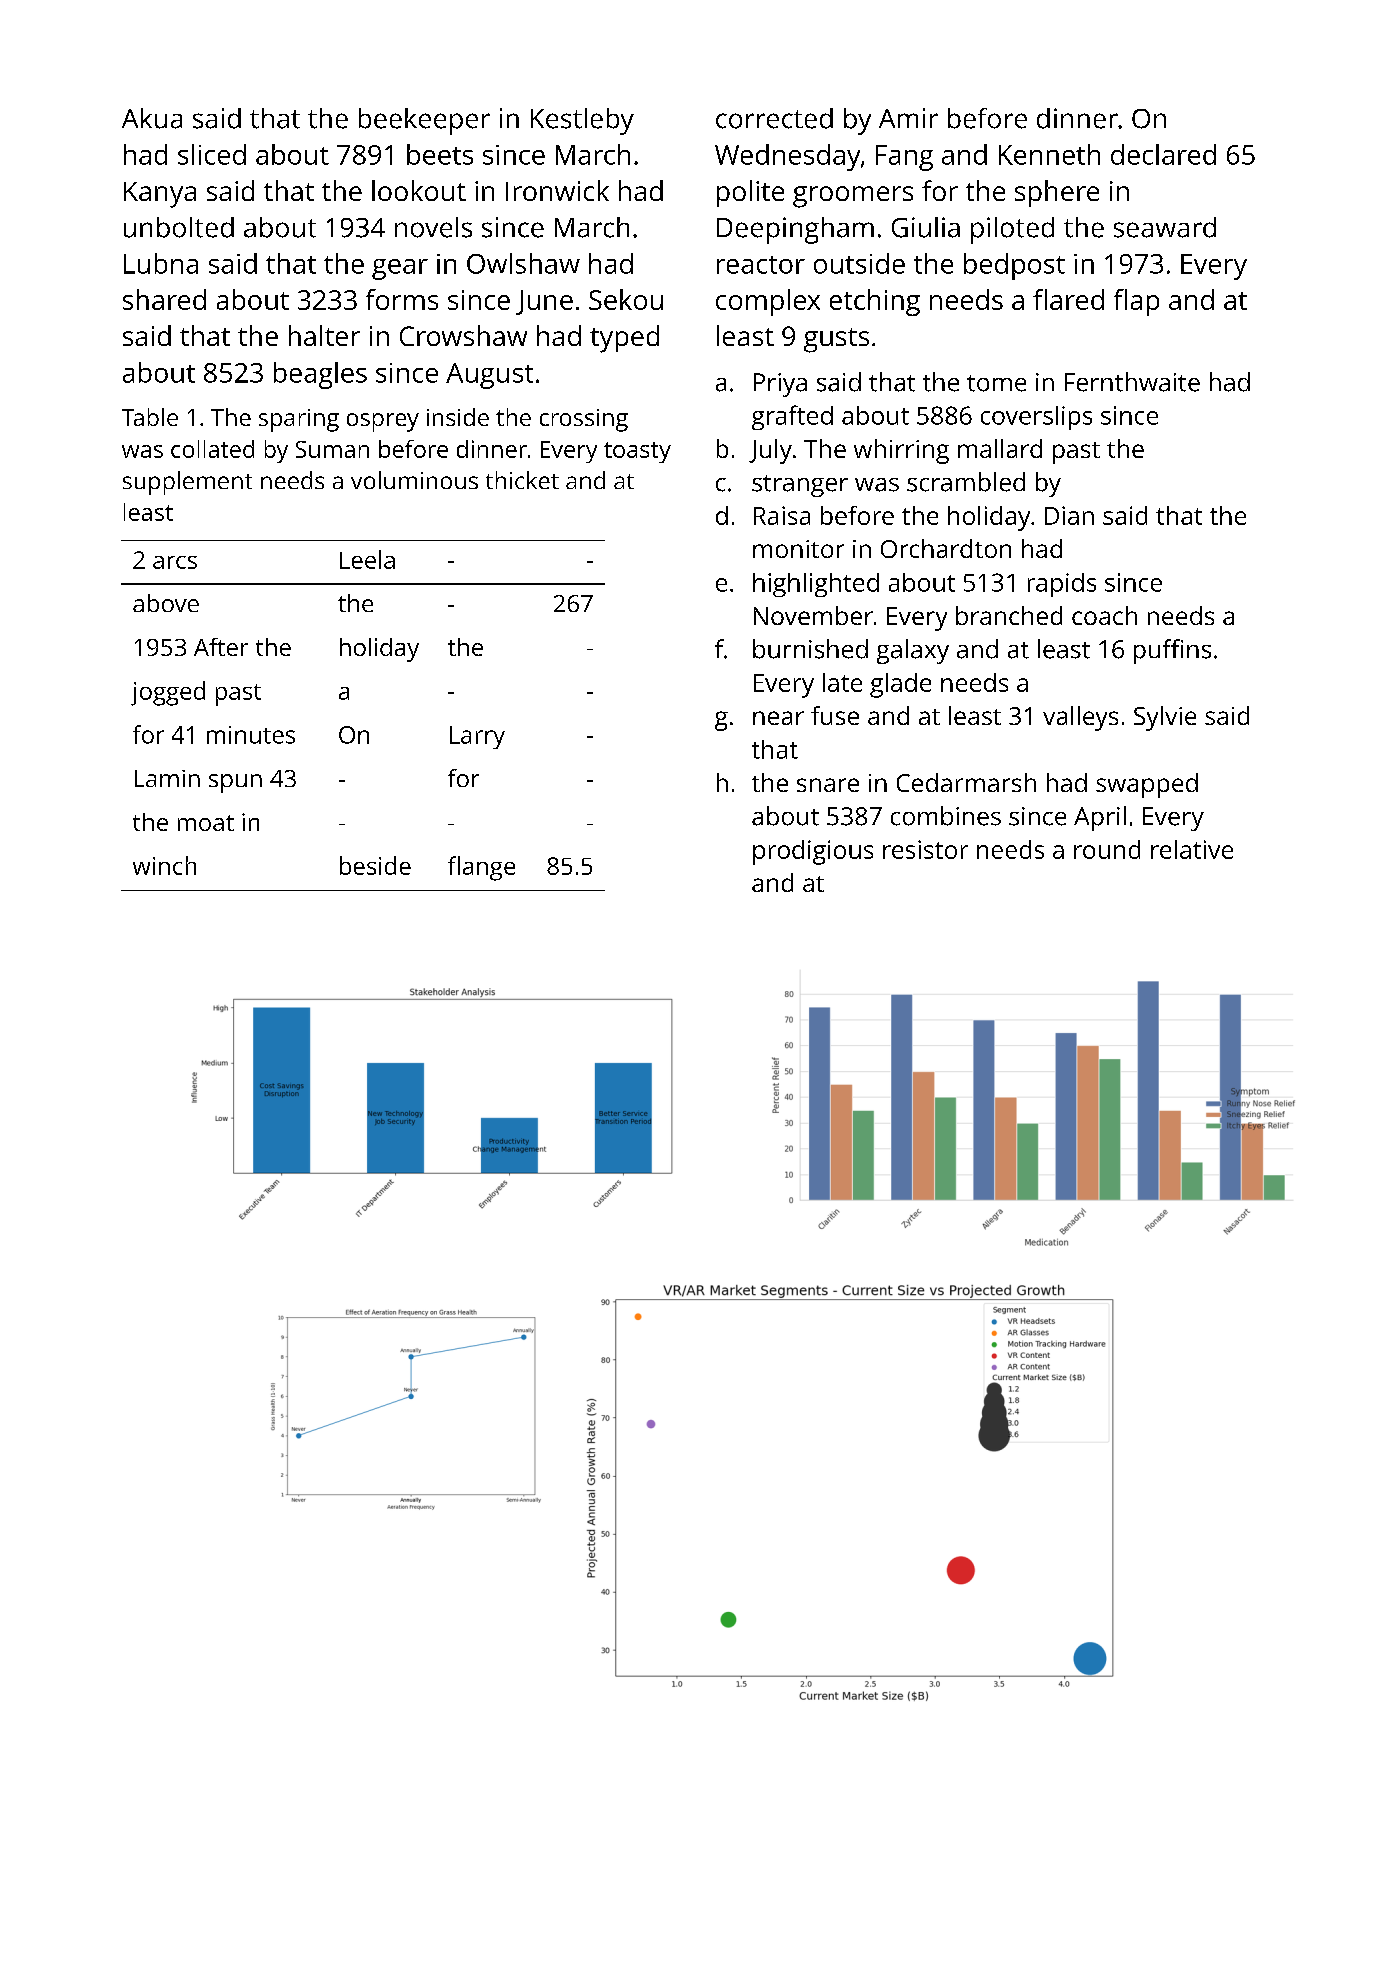  What do you see at coordinates (1009, 615) in the image?
I see `branched` at bounding box center [1009, 615].
